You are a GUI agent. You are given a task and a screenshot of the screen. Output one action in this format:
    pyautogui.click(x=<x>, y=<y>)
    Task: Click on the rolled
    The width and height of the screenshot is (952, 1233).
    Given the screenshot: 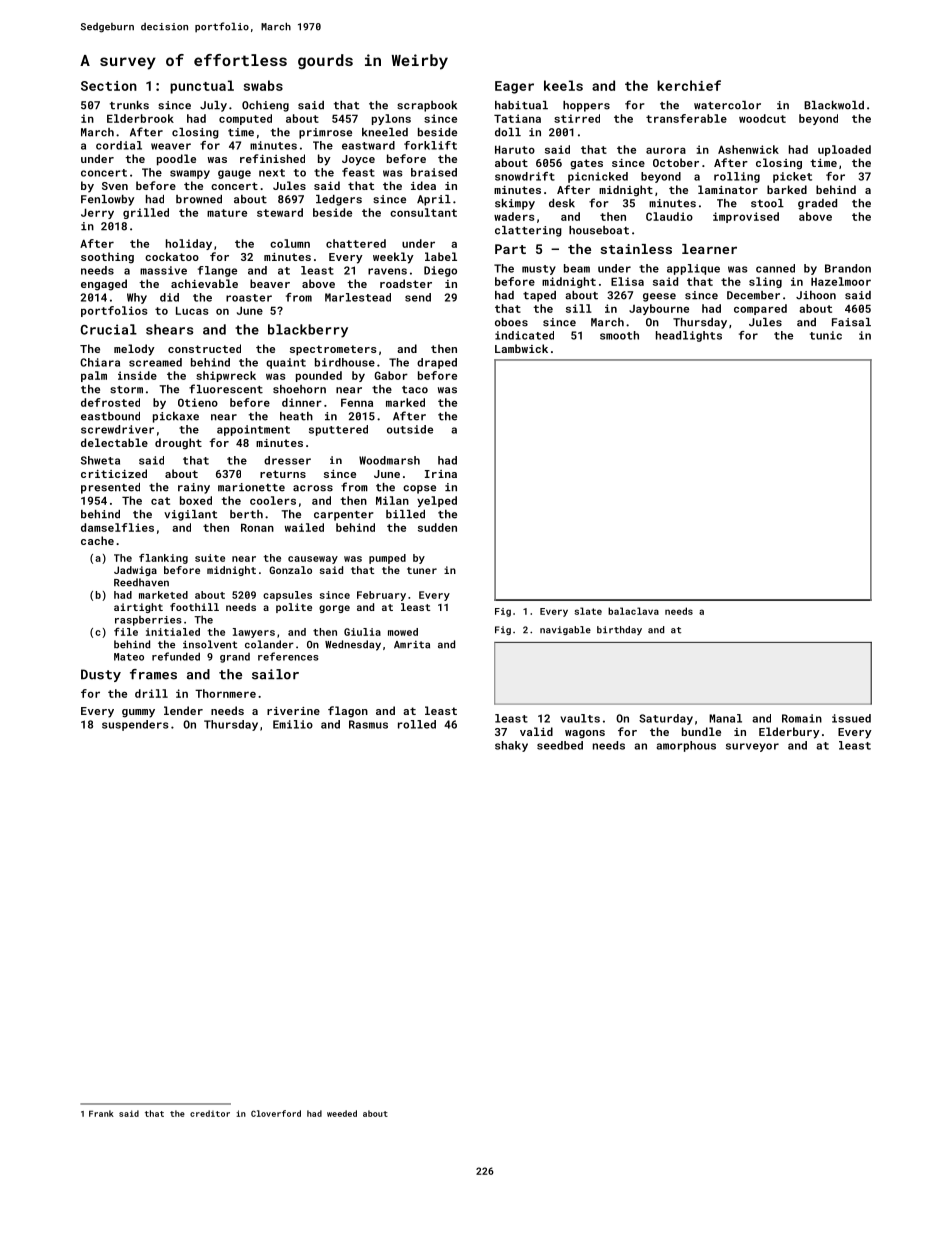 What is the action you would take?
    pyautogui.click(x=417, y=724)
